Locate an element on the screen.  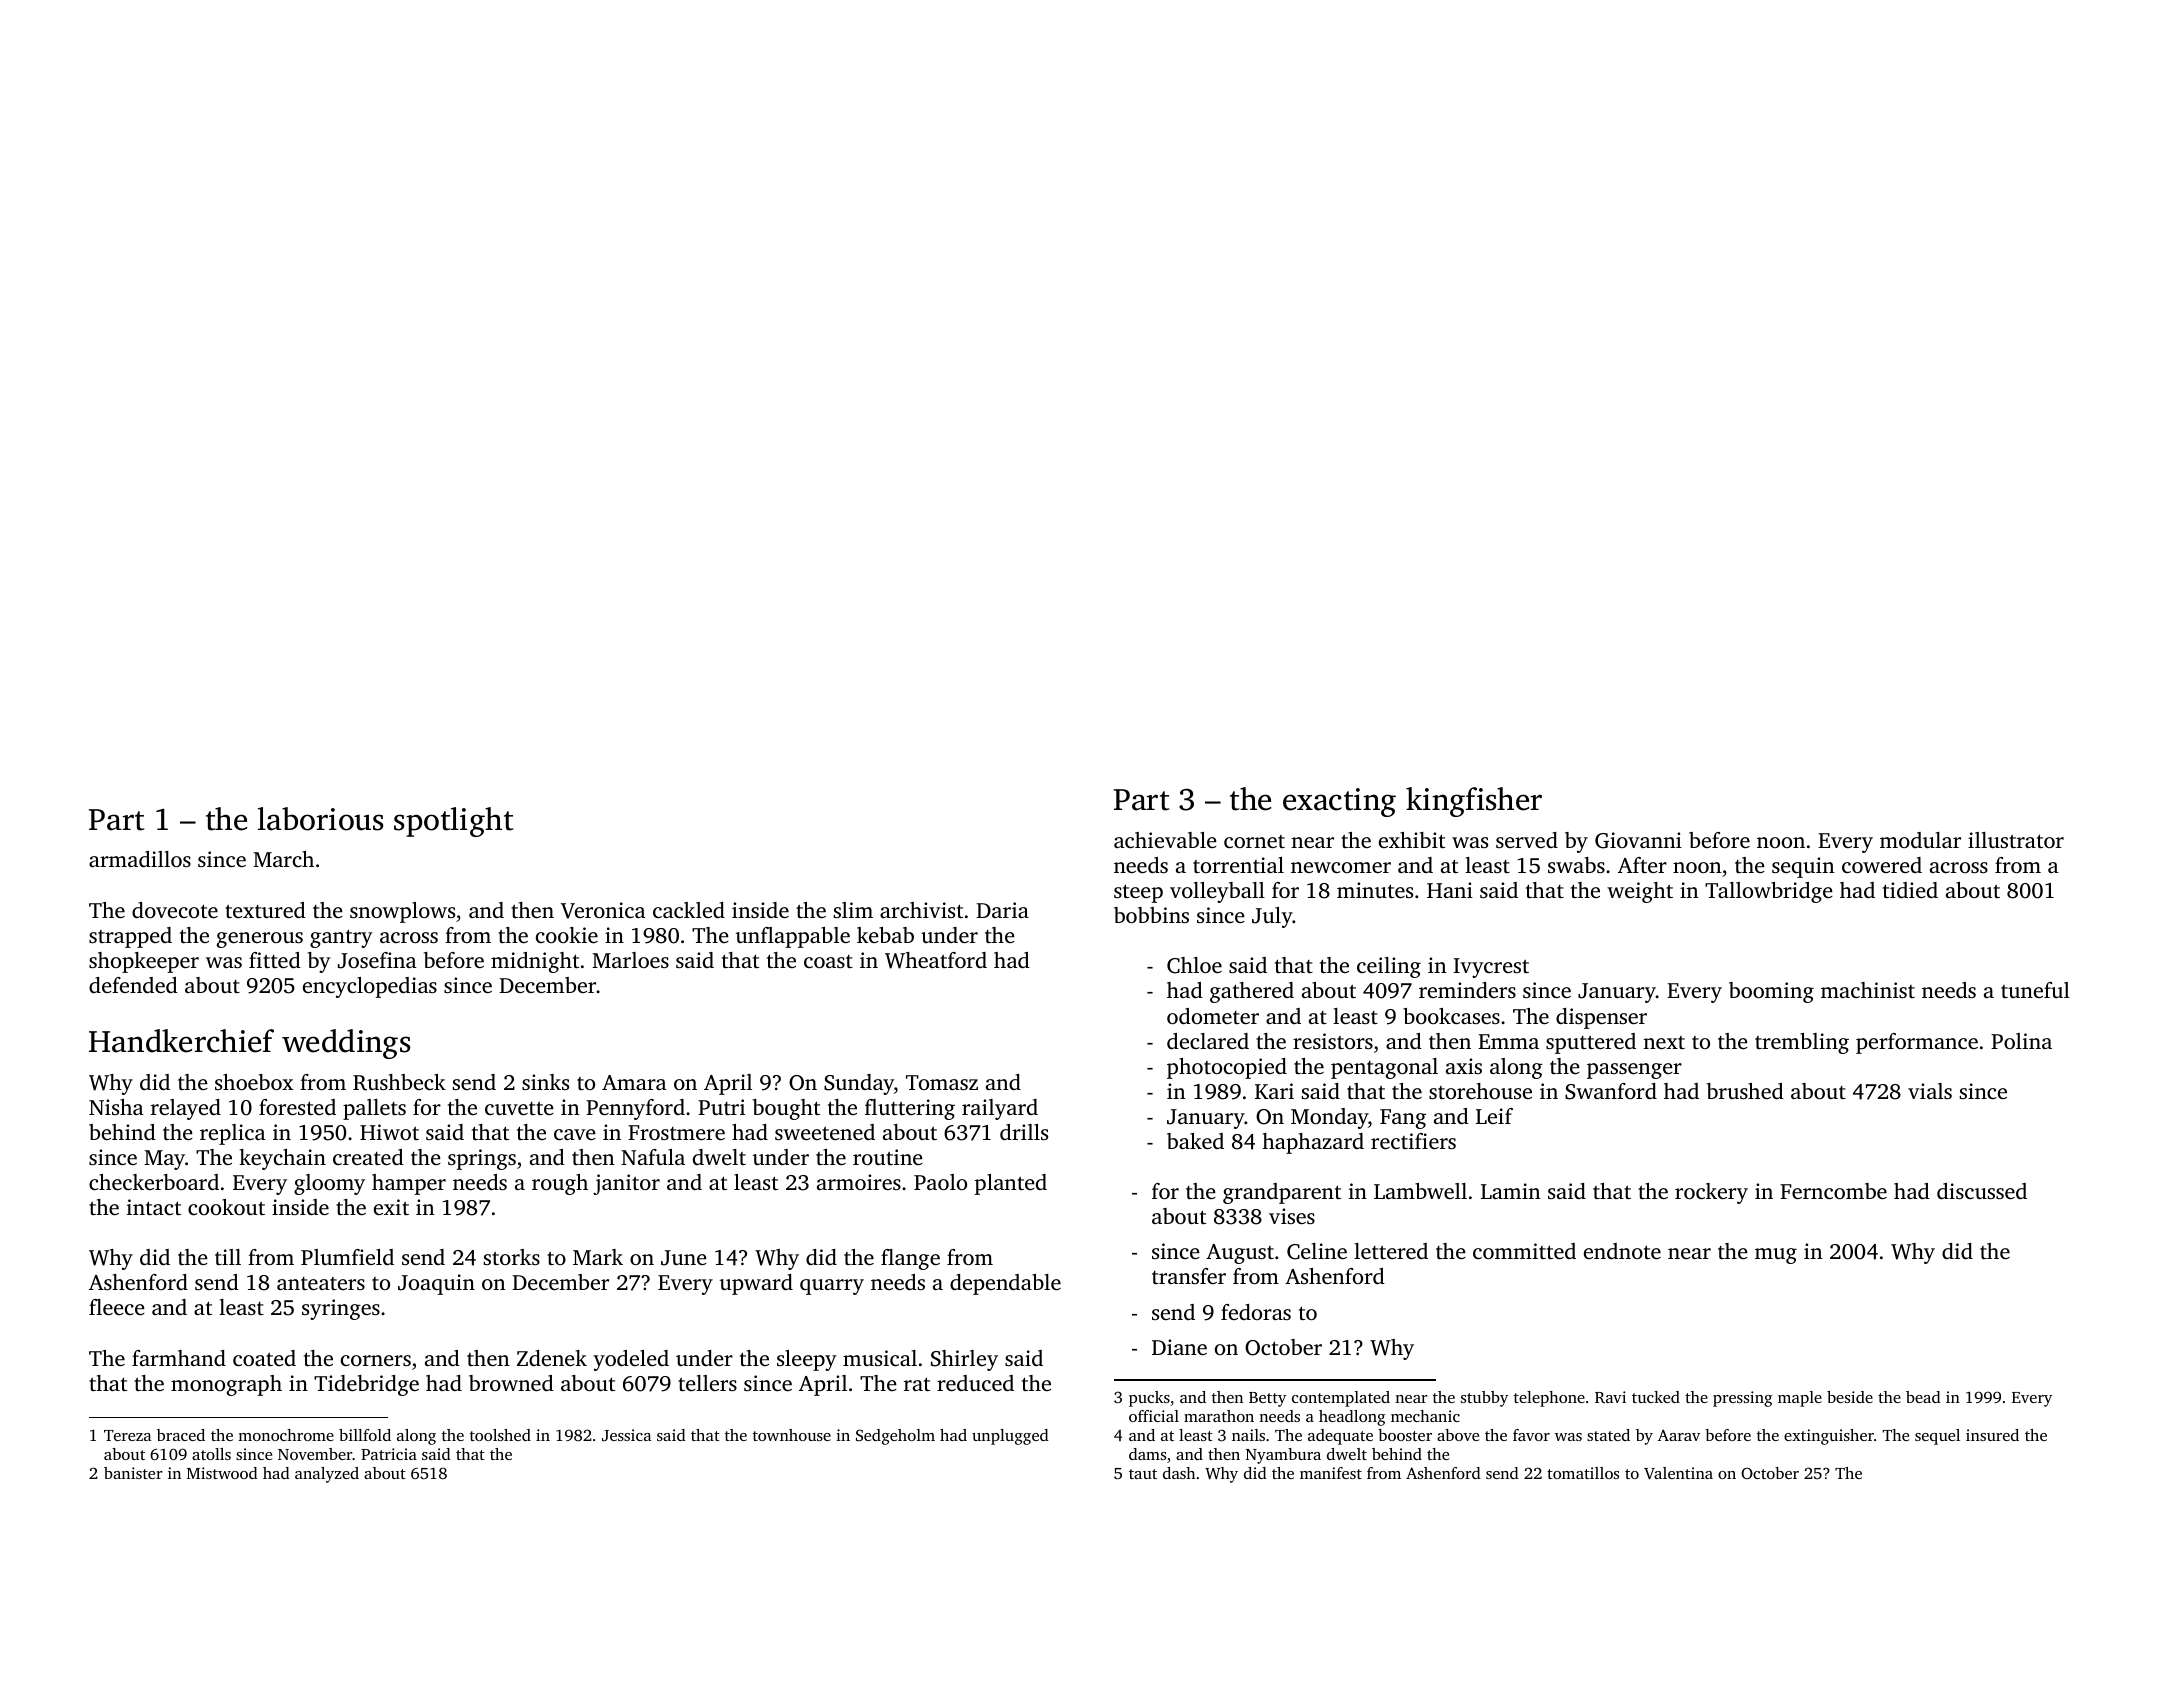
rockery is located at coordinates (1711, 1193).
